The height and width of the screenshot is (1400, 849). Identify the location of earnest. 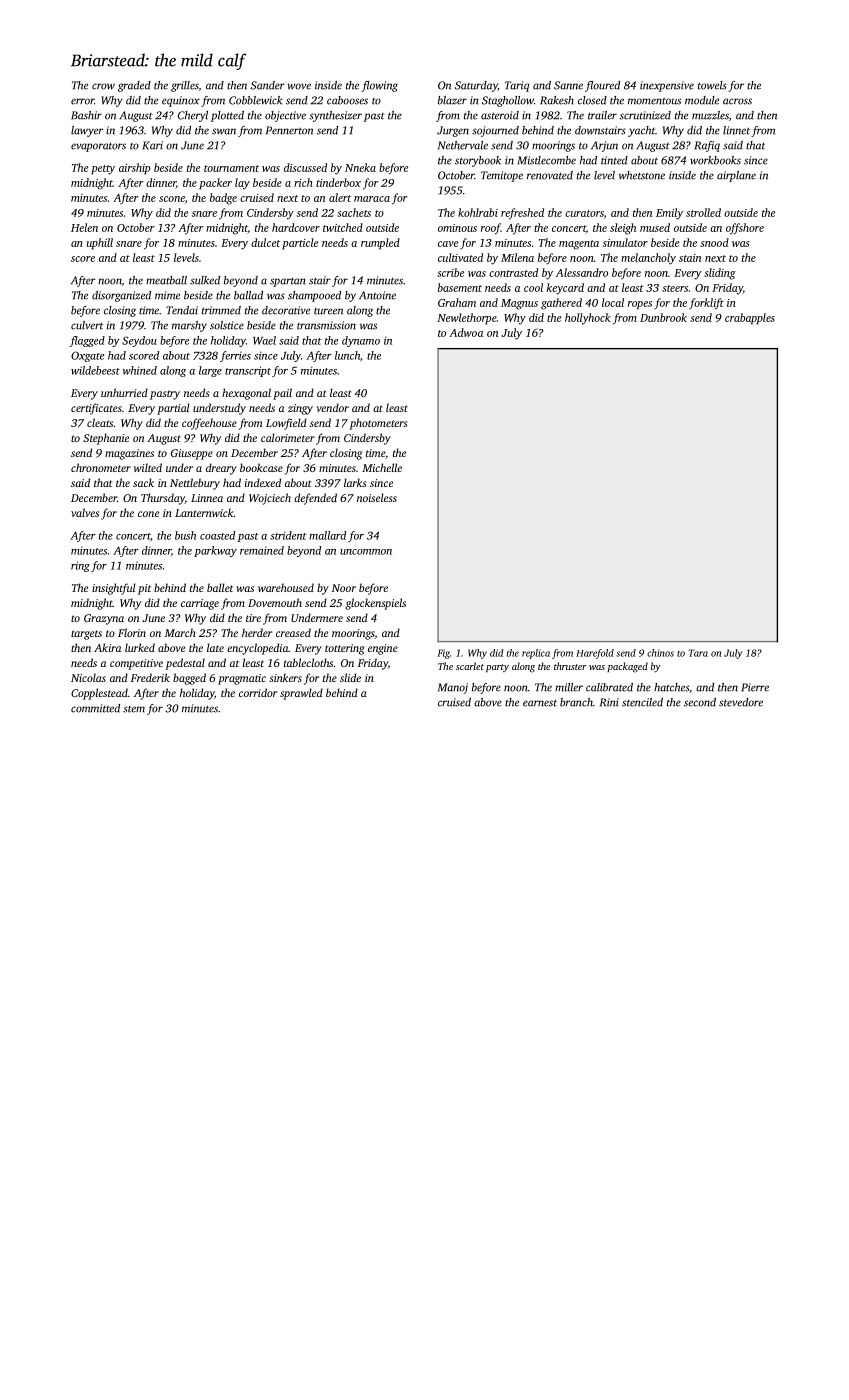
(540, 703).
